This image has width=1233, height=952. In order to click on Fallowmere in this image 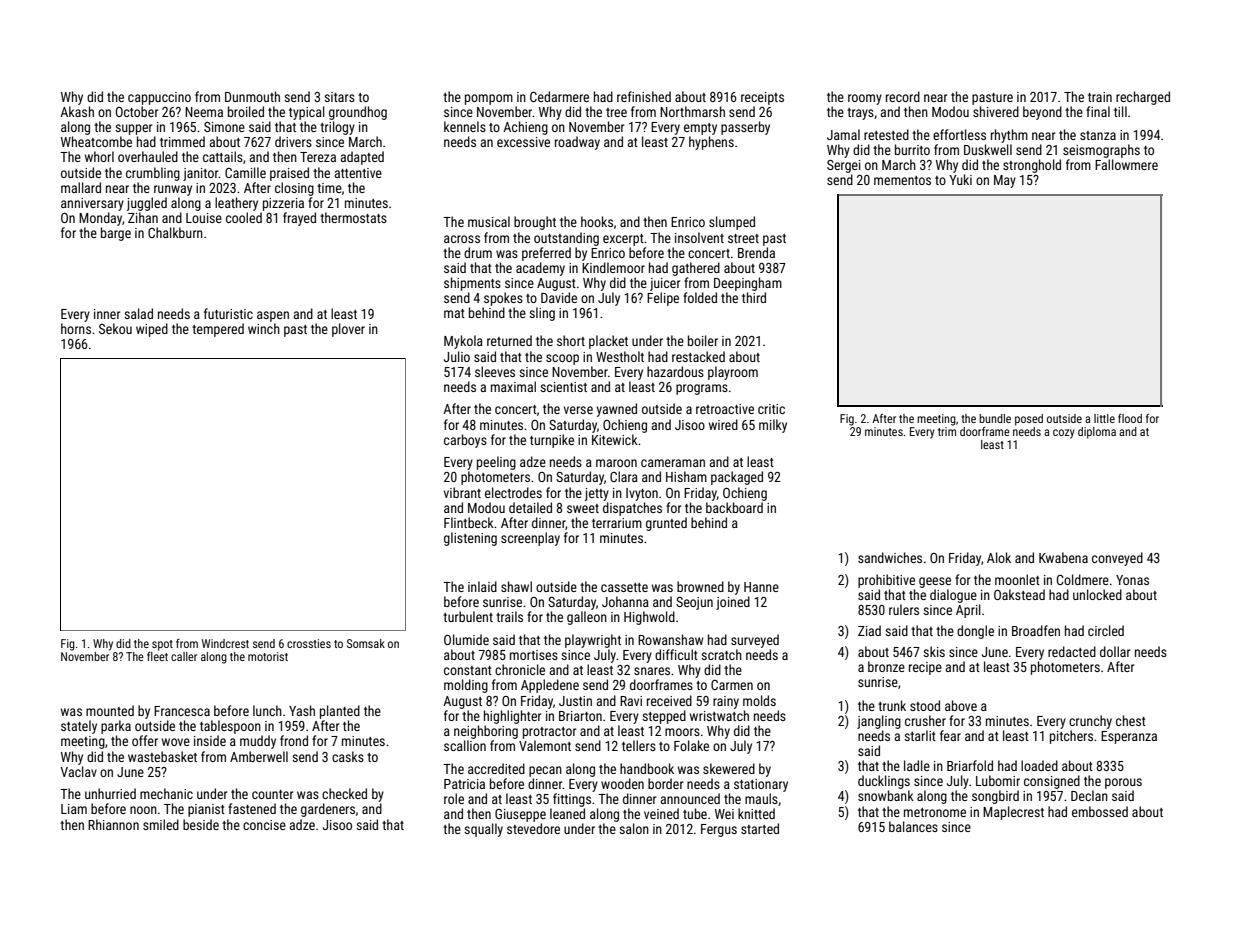, I will do `click(1126, 164)`.
